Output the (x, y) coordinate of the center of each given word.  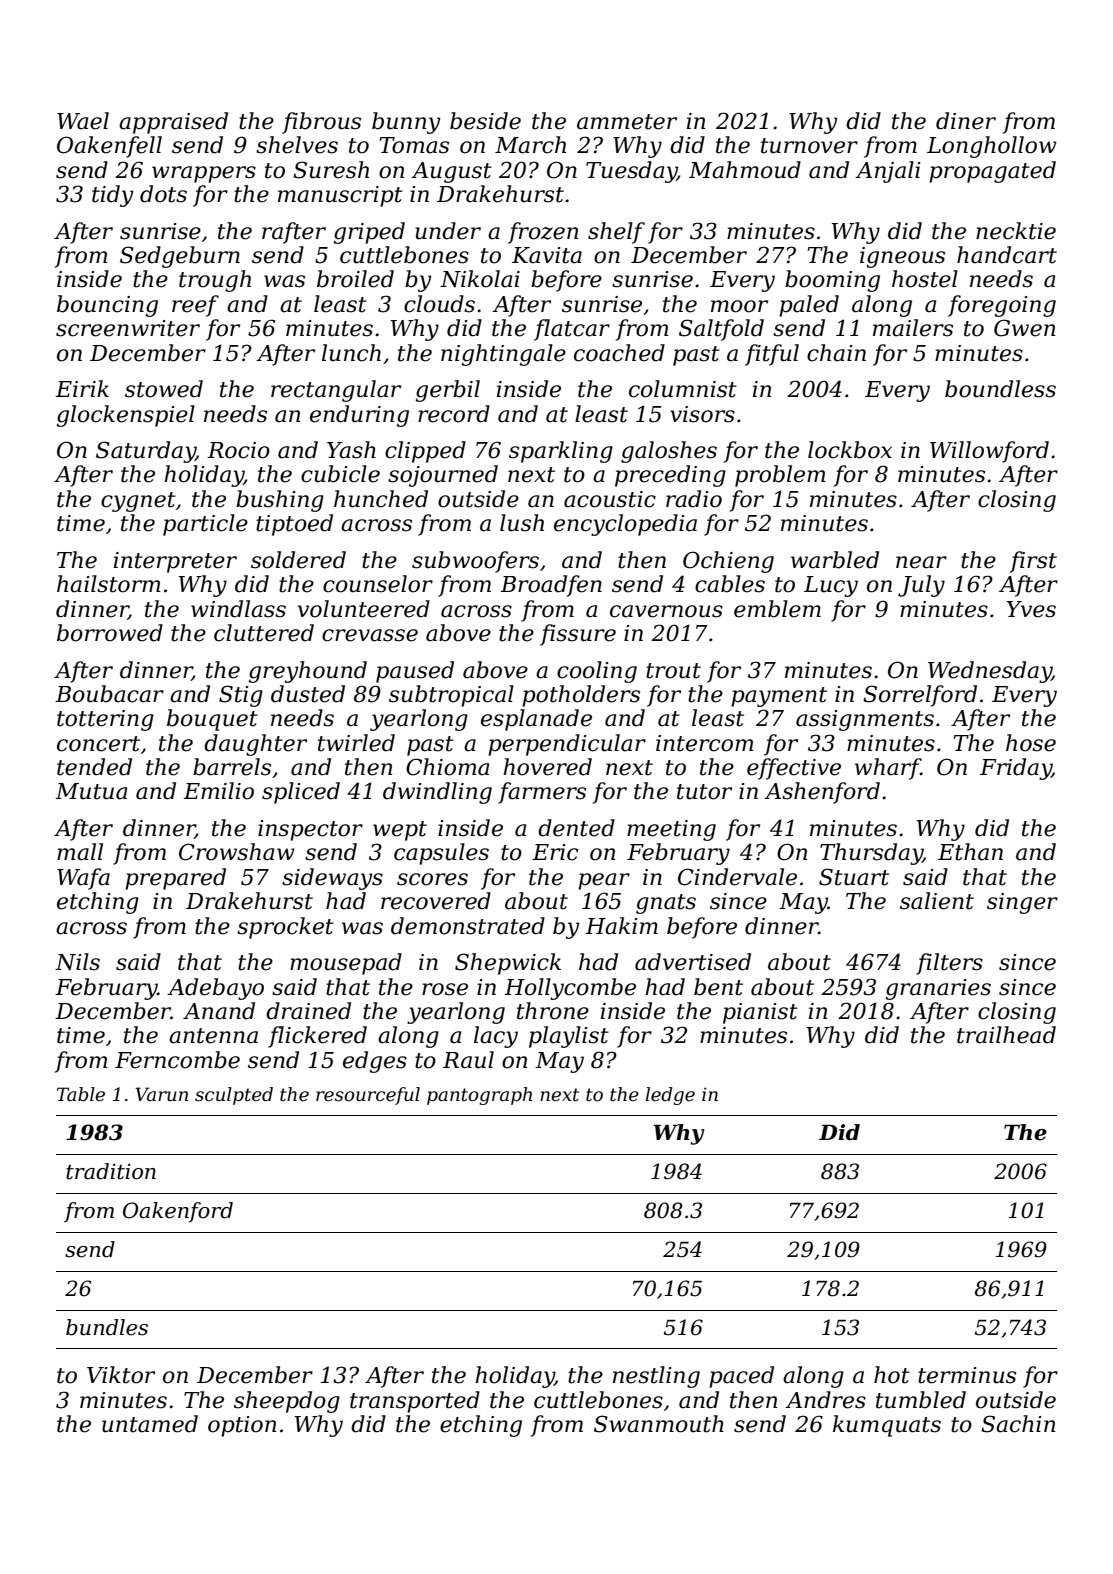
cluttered (264, 633)
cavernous (666, 611)
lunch (351, 353)
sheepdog (287, 1402)
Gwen (1025, 328)
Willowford (989, 452)
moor (739, 306)
